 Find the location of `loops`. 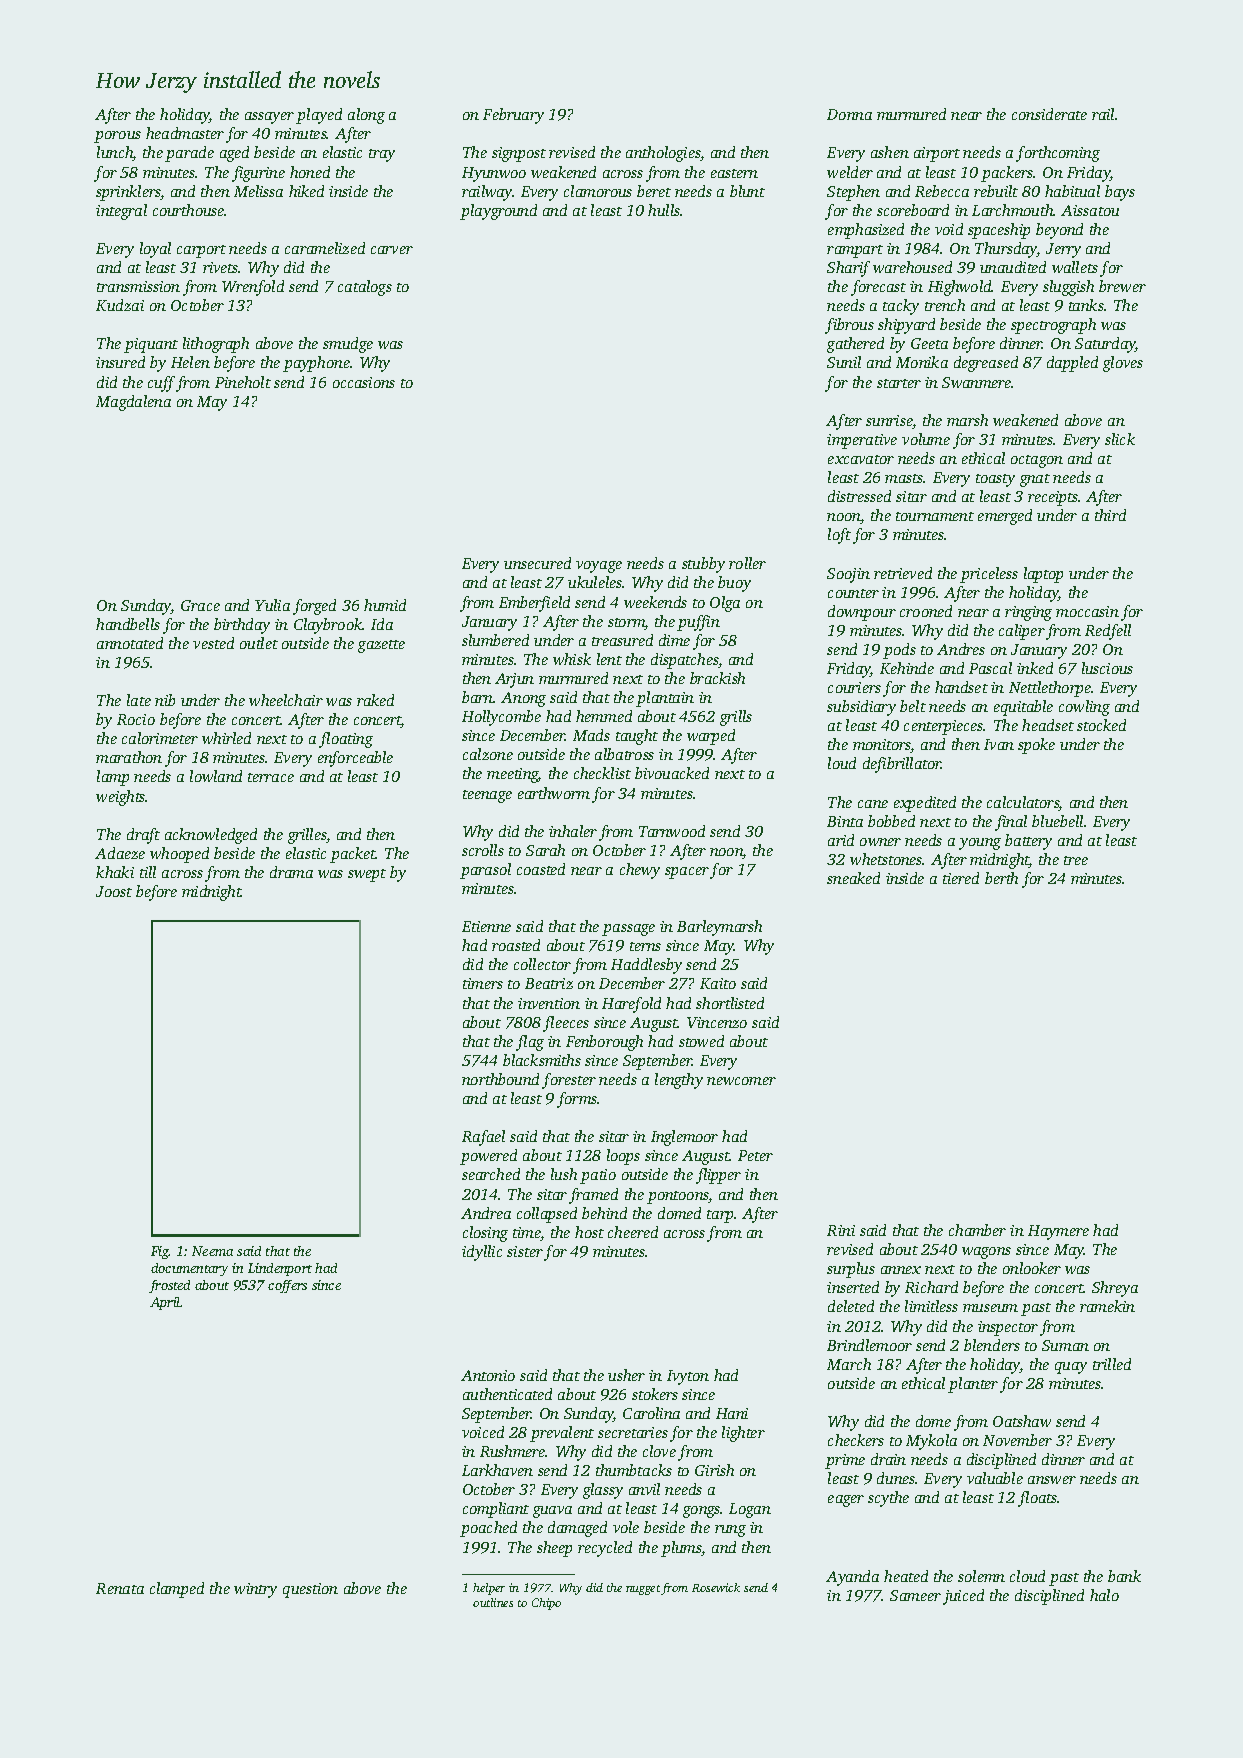

loops is located at coordinates (623, 1157).
